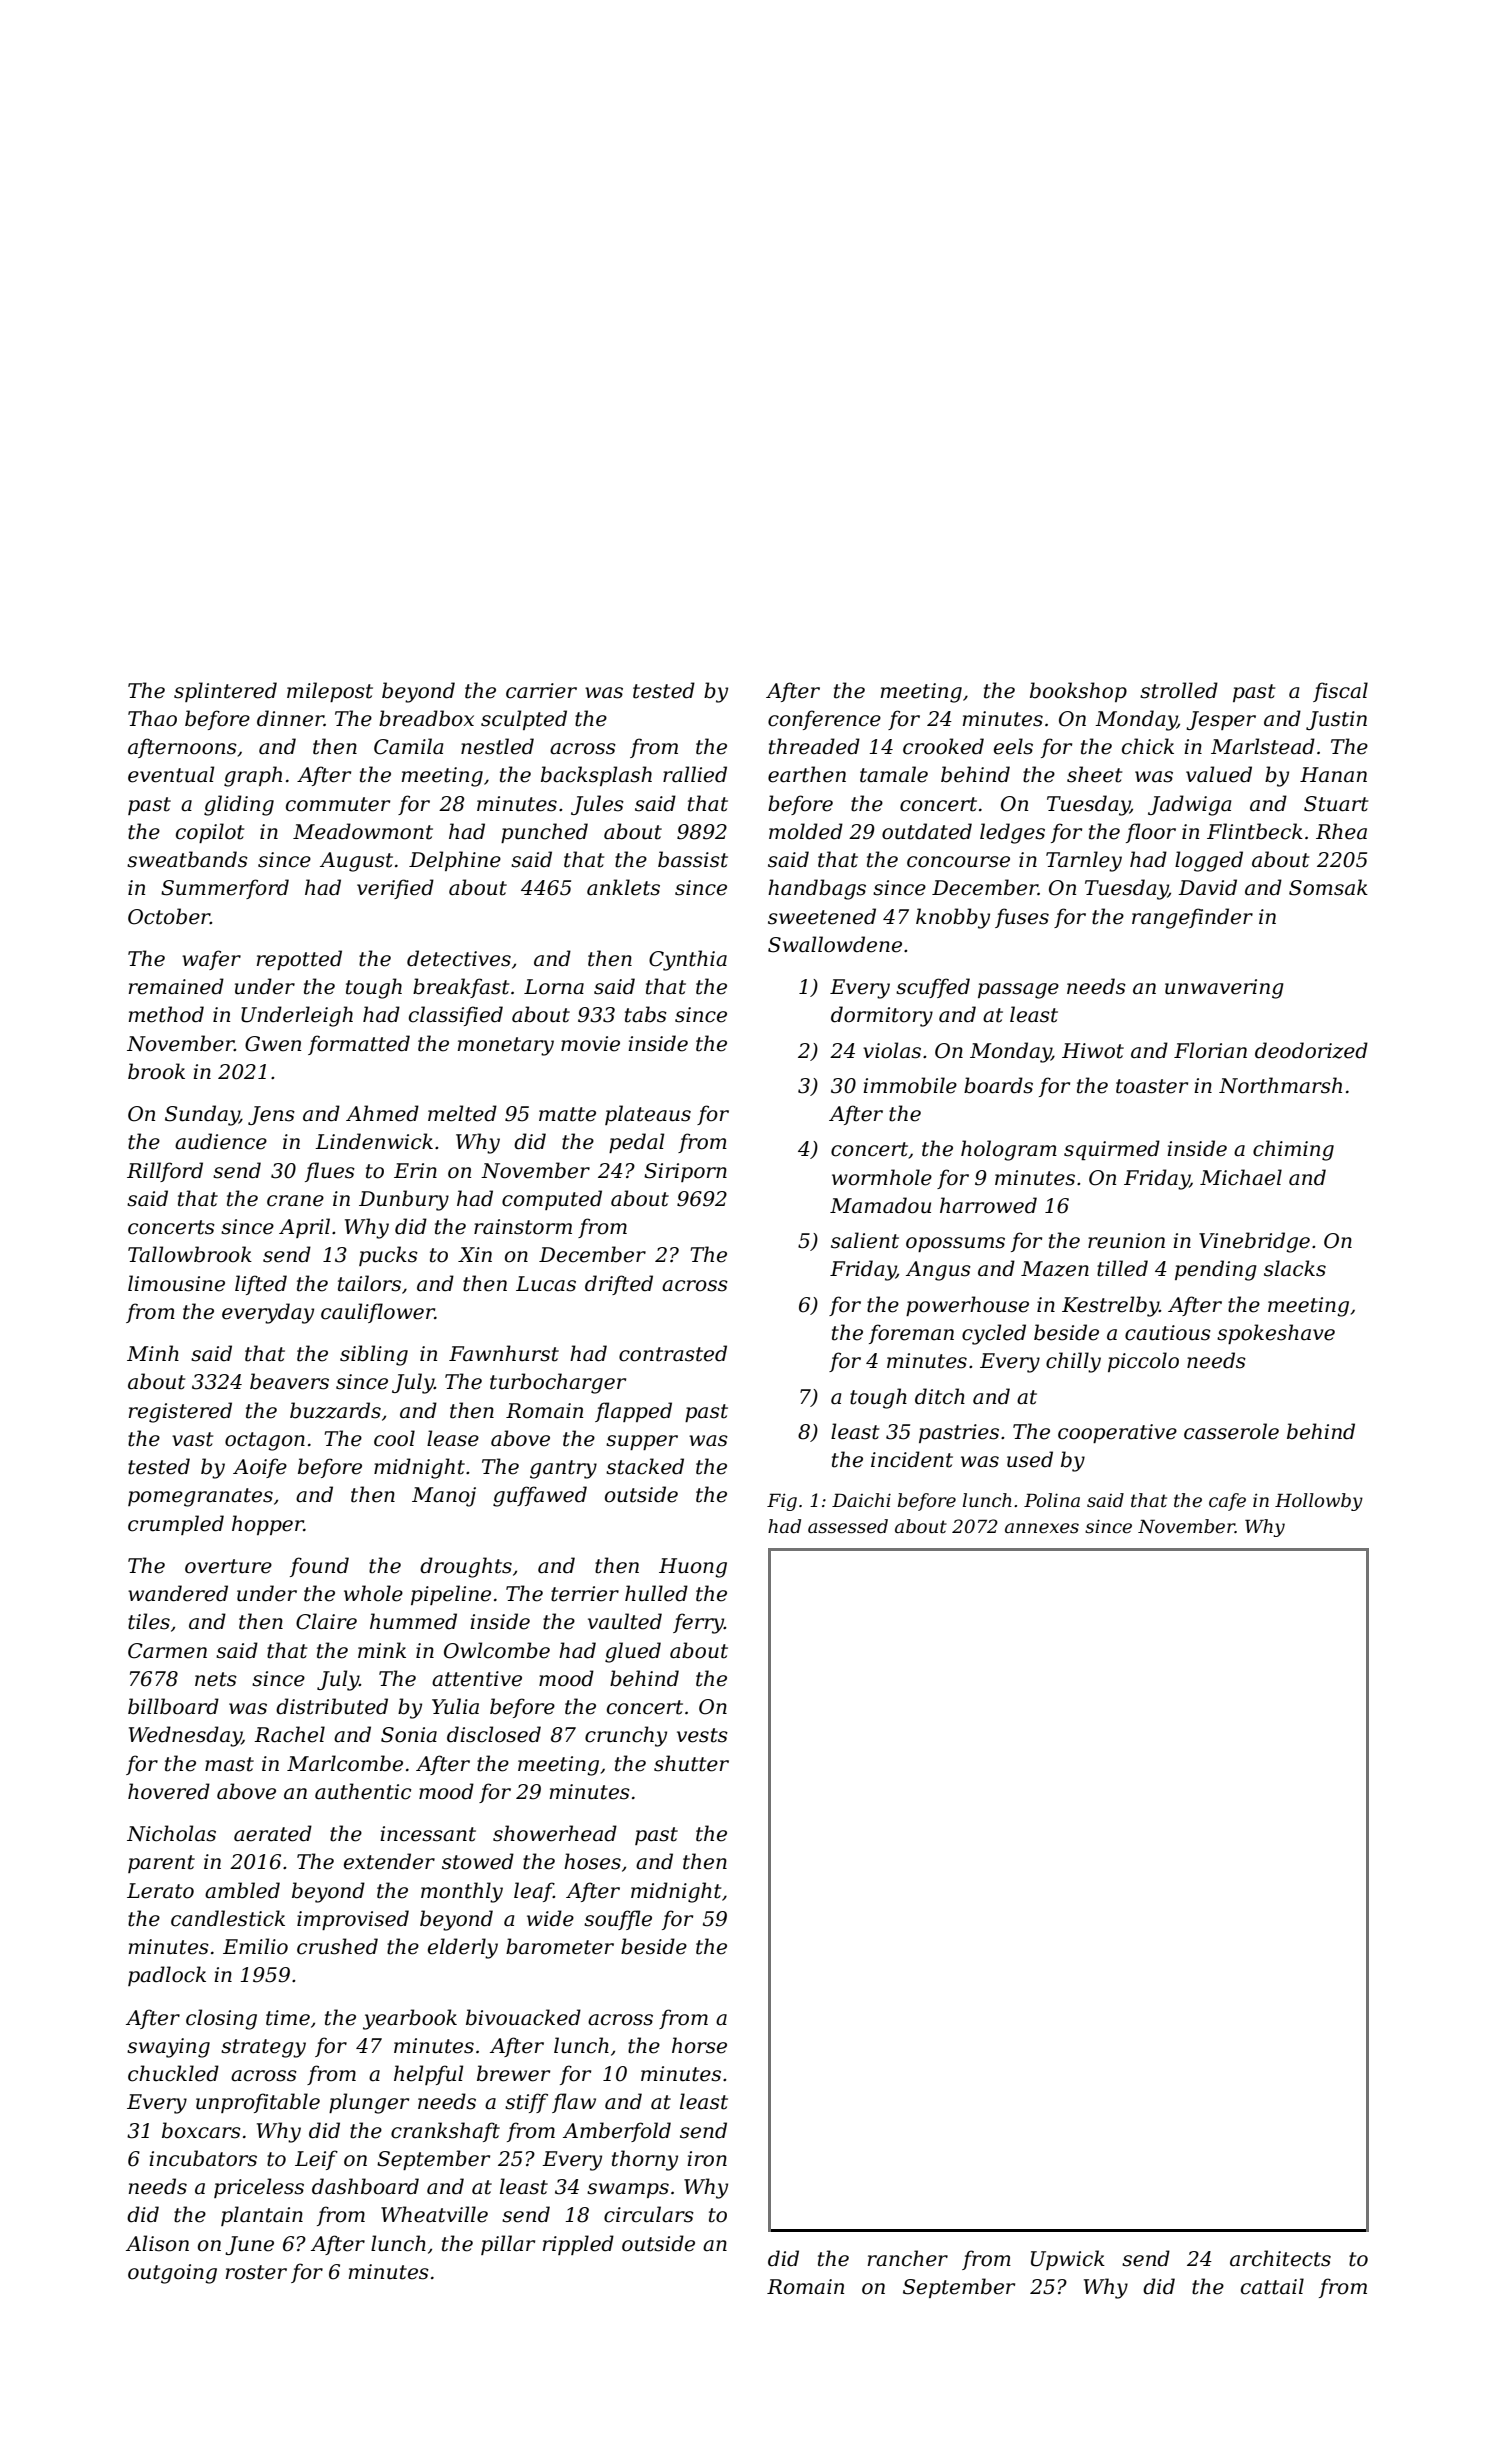 This document has height=2464, width=1496. Describe the element at coordinates (910, 1085) in the document. I see `immobile` at that location.
